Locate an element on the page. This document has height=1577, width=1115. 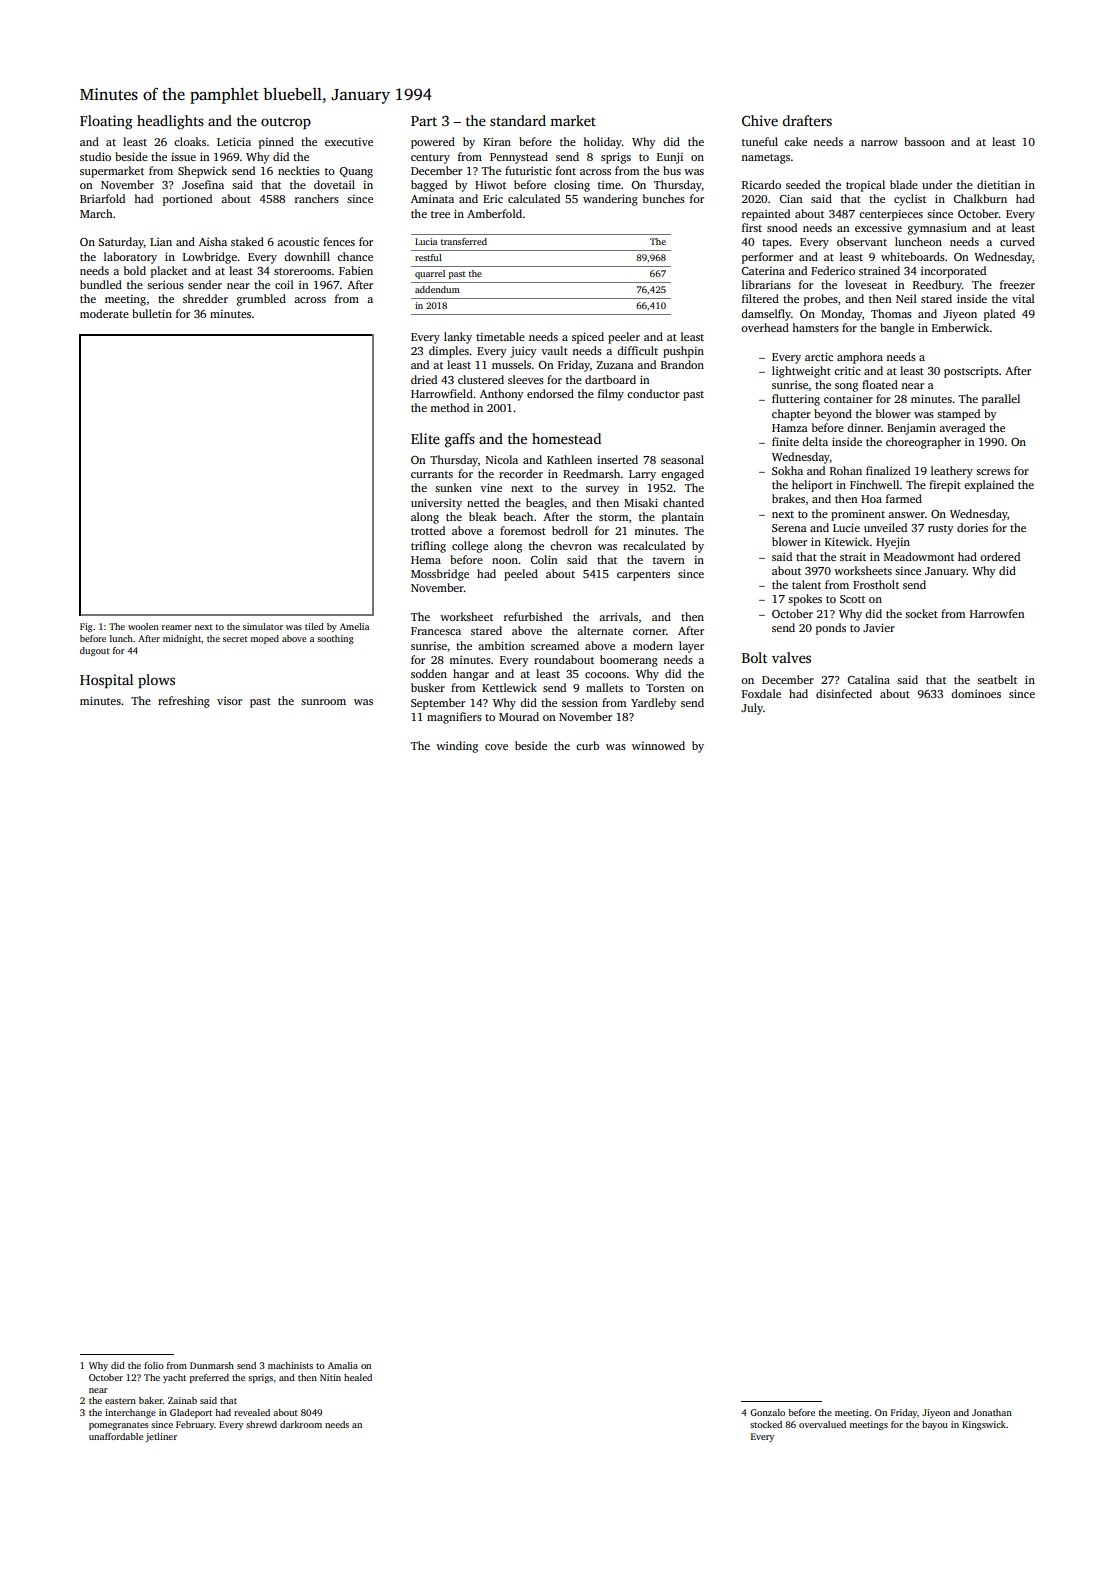
outcrop is located at coordinates (286, 123).
